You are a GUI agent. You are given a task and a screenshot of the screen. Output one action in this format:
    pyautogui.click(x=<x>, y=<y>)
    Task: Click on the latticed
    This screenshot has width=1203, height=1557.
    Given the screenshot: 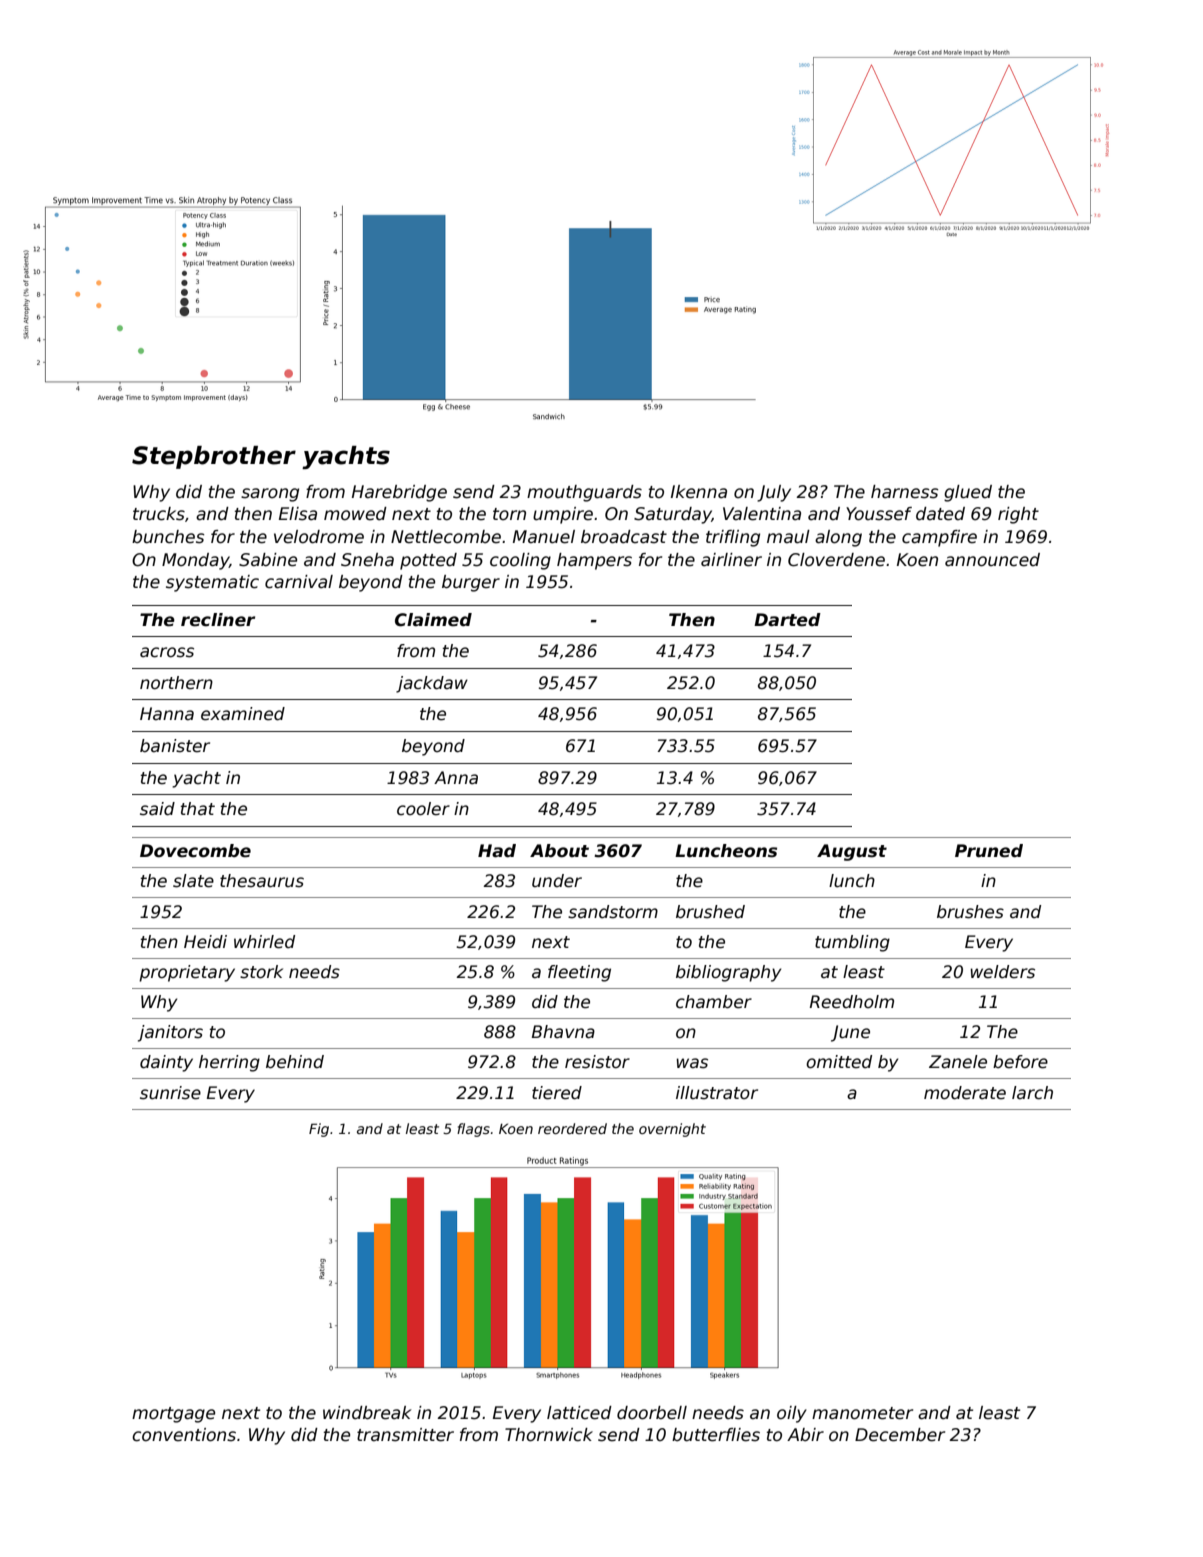 What is the action you would take?
    pyautogui.click(x=579, y=1413)
